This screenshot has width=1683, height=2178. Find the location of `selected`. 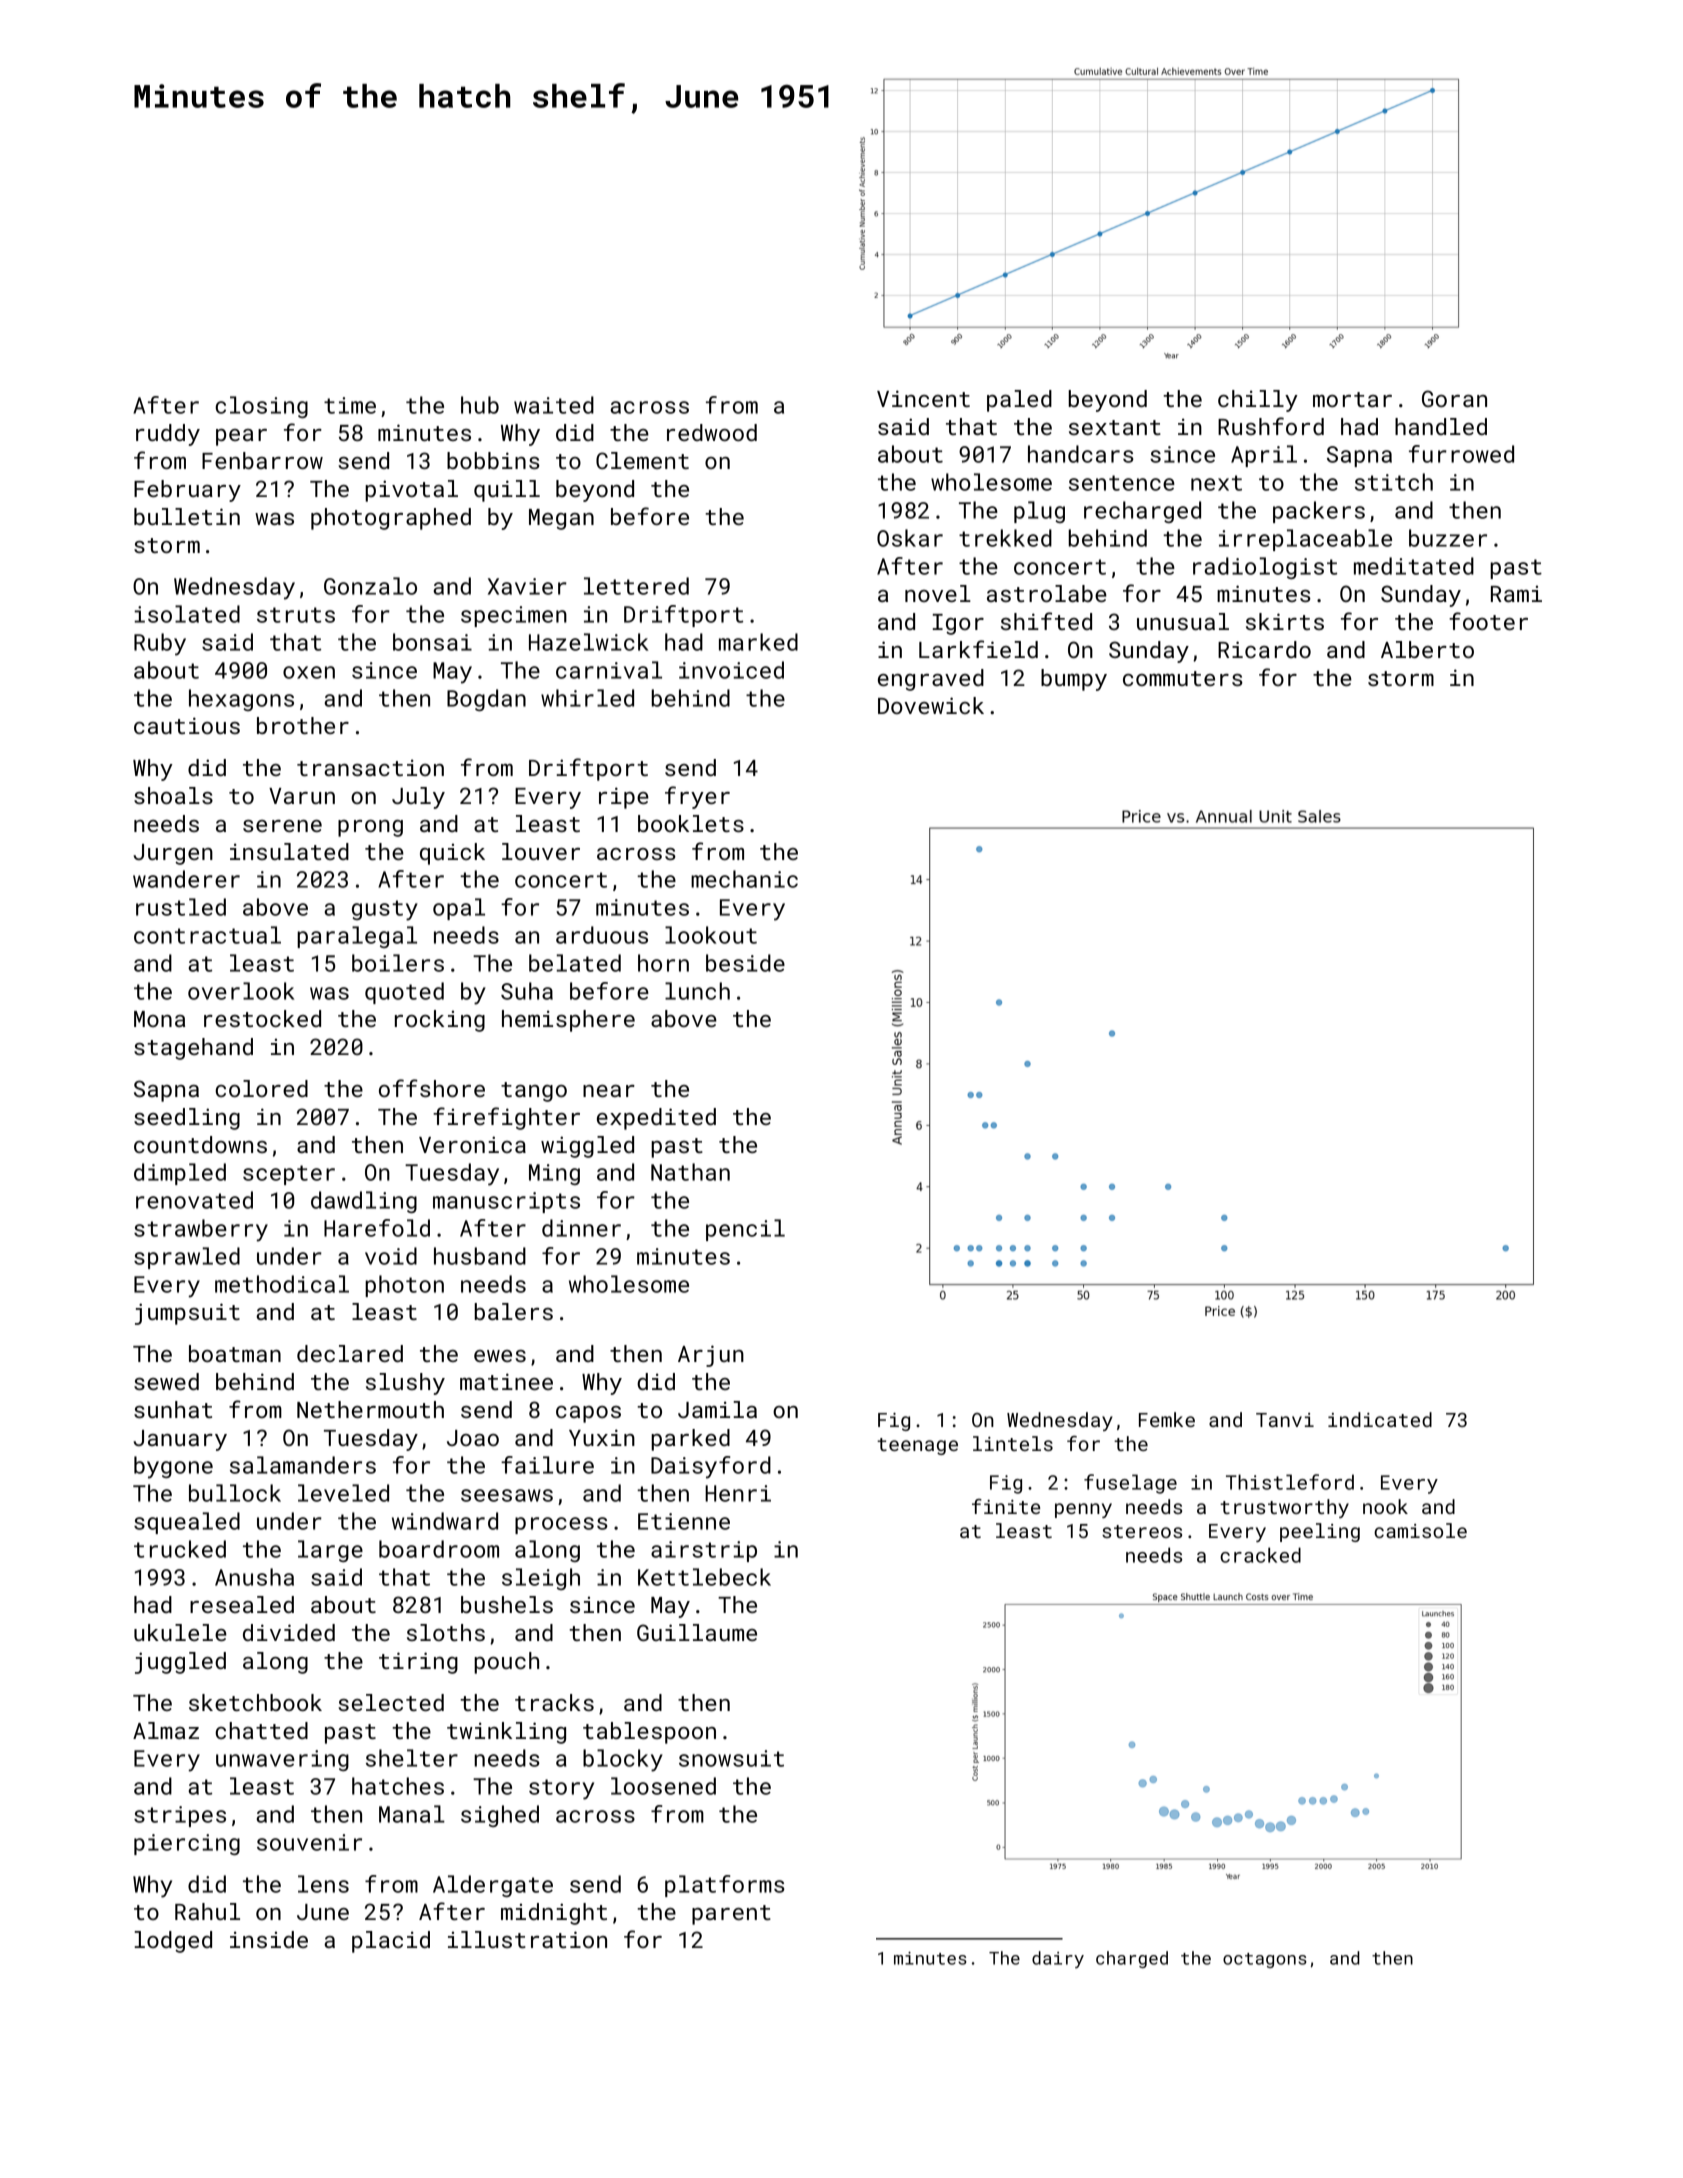

selected is located at coordinates (391, 1702).
